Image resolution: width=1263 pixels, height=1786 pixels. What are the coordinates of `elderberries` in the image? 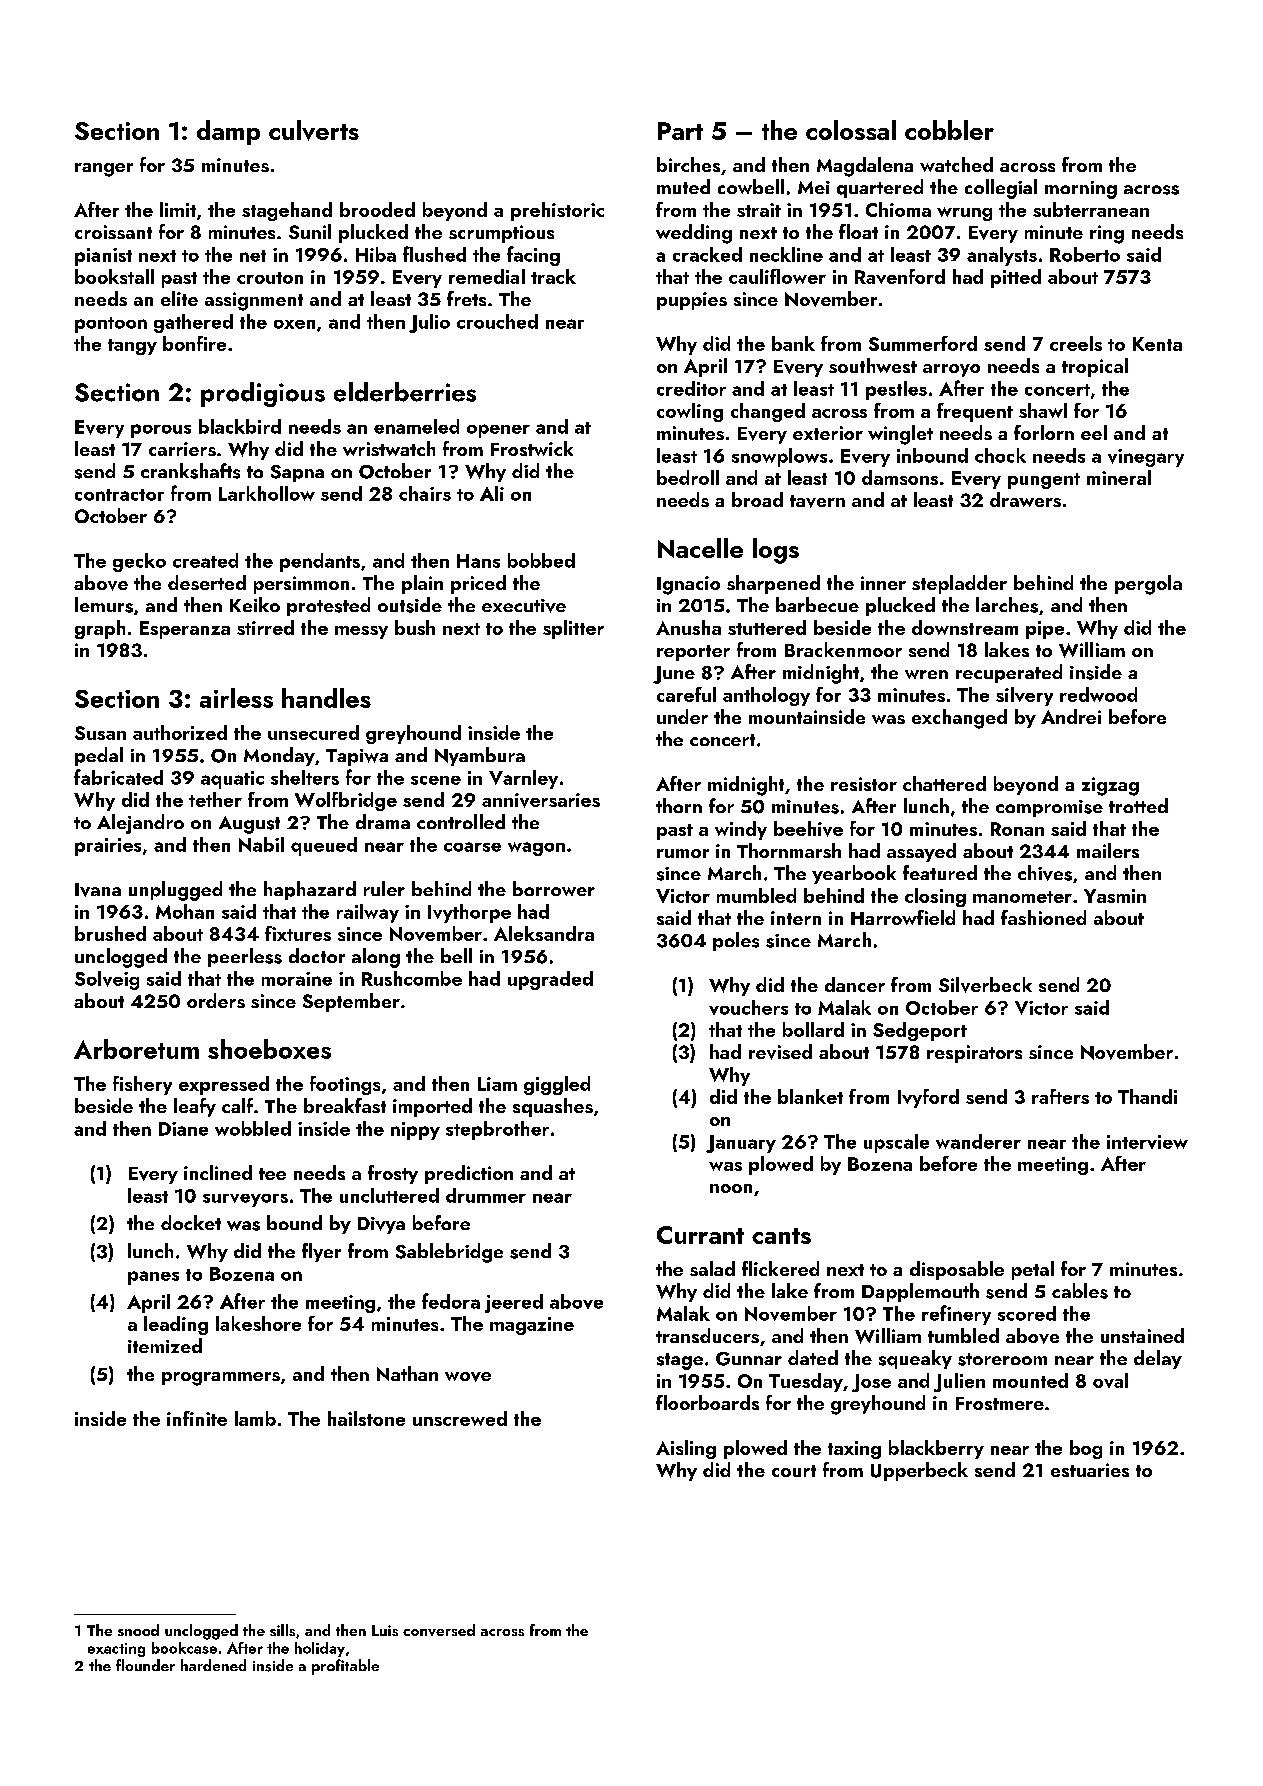 It's located at (405, 392).
